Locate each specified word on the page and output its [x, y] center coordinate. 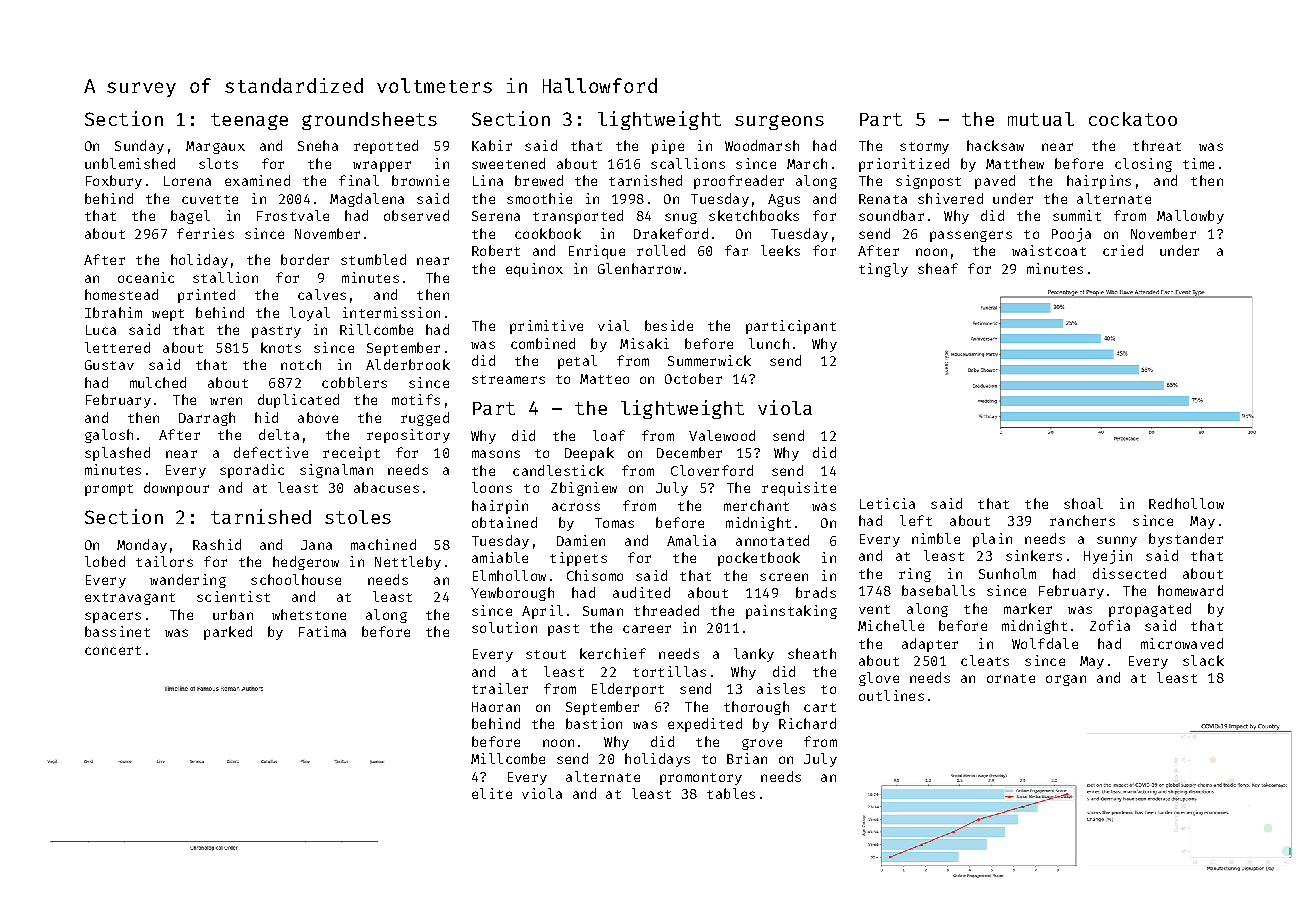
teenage [249, 121]
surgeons [779, 122]
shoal [1083, 503]
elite [492, 793]
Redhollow [1186, 503]
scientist [233, 596]
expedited [705, 725]
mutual [1041, 119]
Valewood [722, 435]
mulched [158, 382]
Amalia [691, 540]
